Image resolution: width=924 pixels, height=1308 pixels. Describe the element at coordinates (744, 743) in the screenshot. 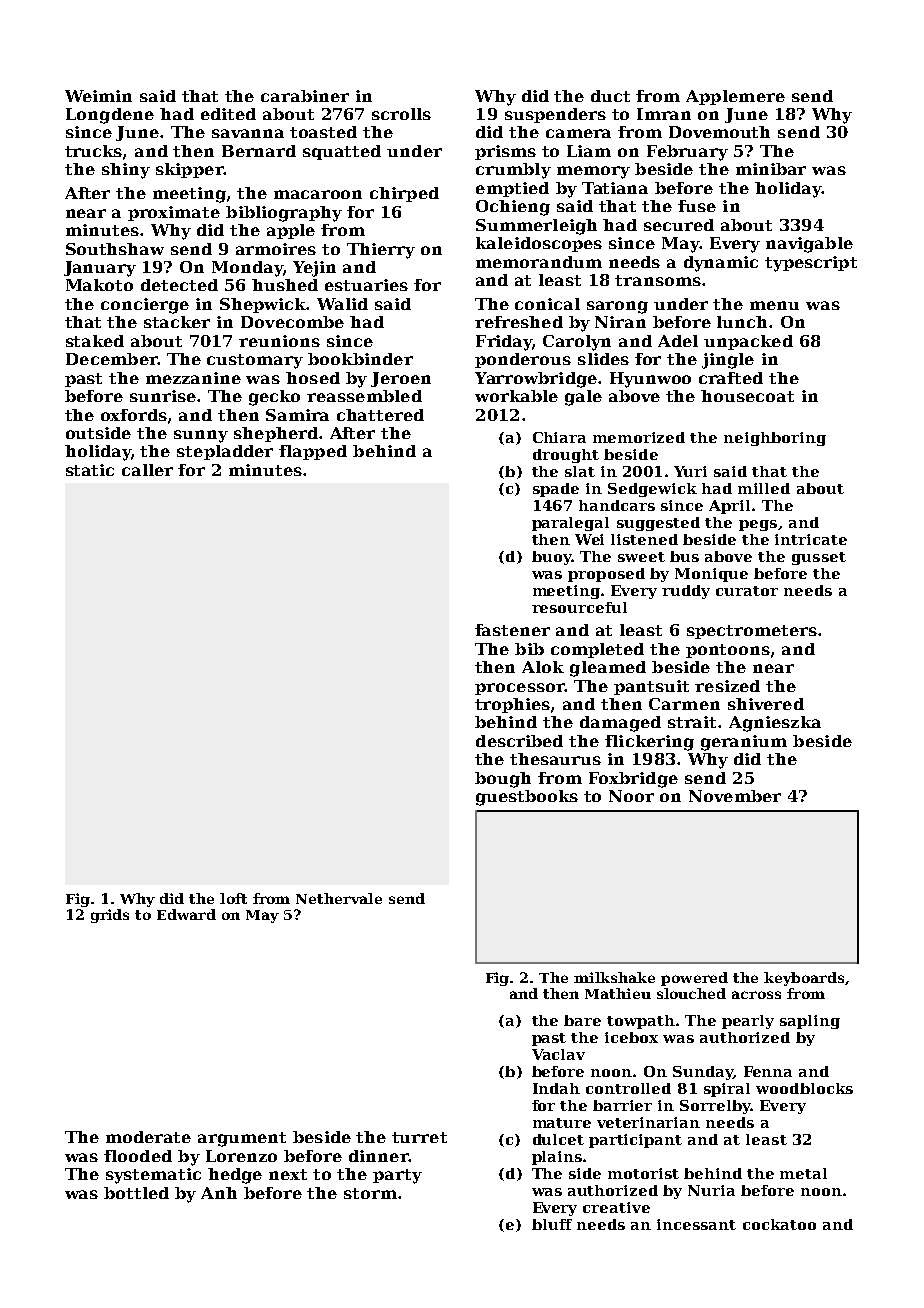

I see `geranium` at that location.
